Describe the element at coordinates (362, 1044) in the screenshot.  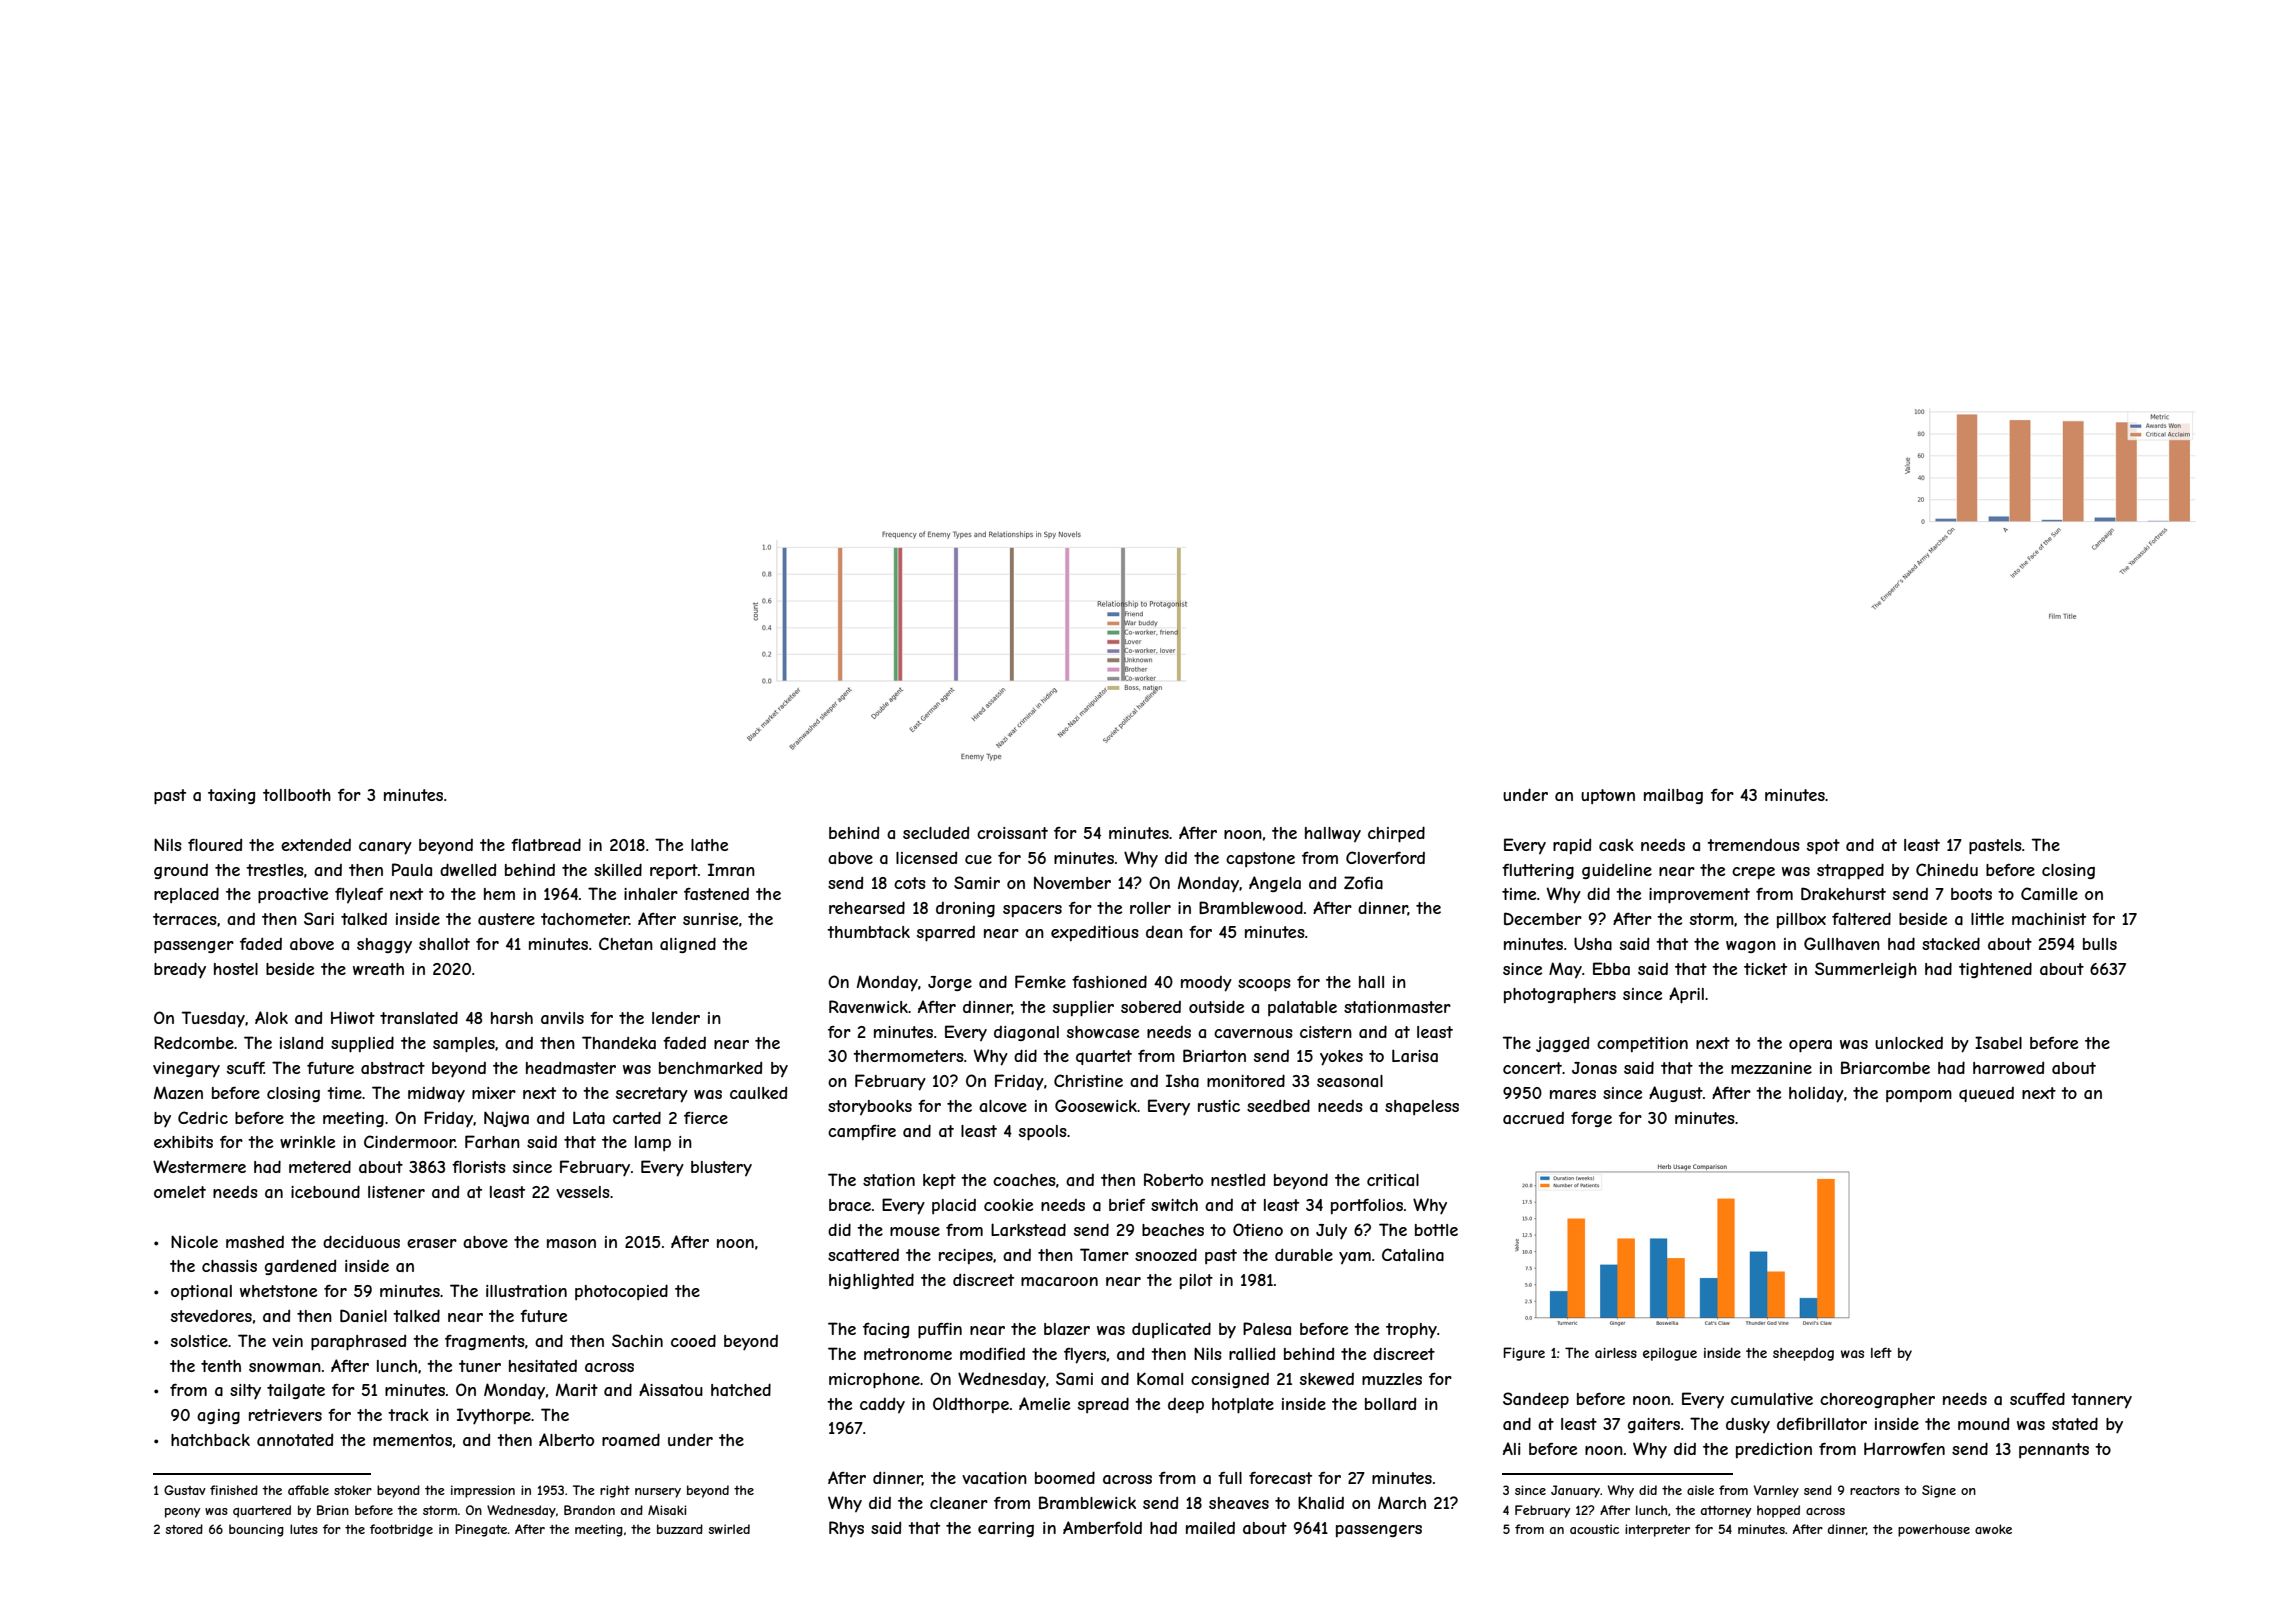
I see `supplied` at that location.
